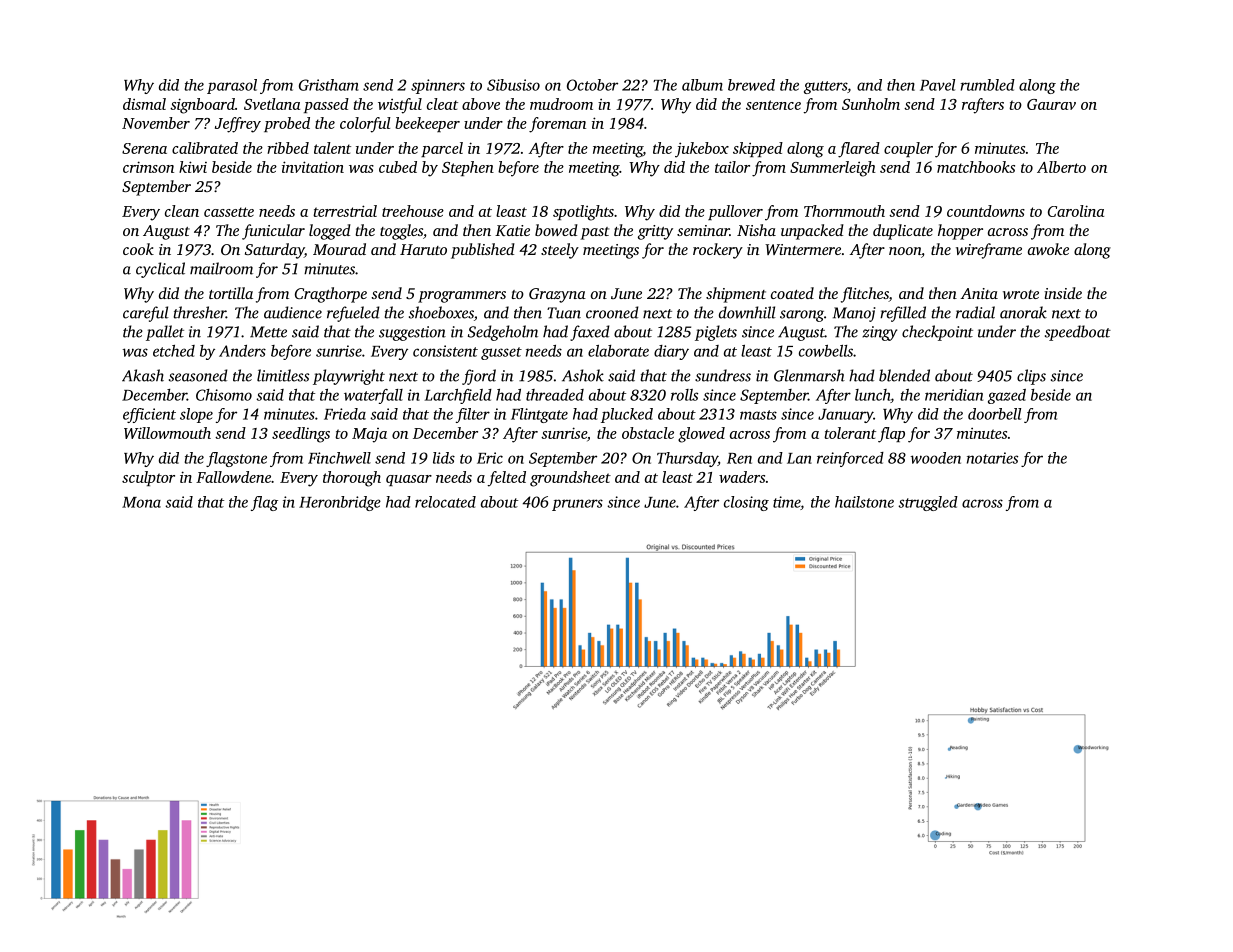 This page has width=1233, height=952. Describe the element at coordinates (736, 295) in the page. I see `shipment` at that location.
